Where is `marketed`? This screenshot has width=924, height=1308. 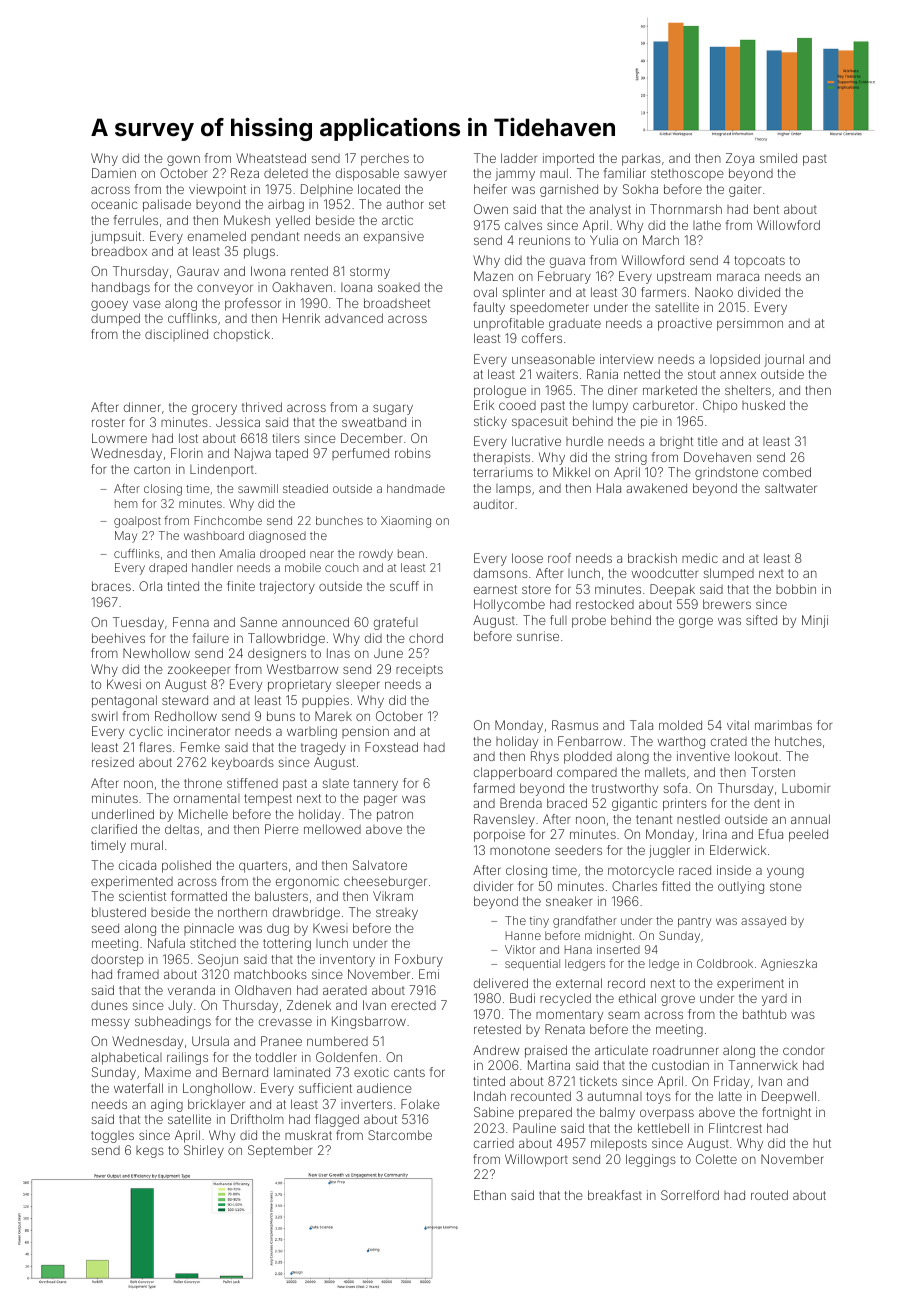 marketed is located at coordinates (670, 390).
